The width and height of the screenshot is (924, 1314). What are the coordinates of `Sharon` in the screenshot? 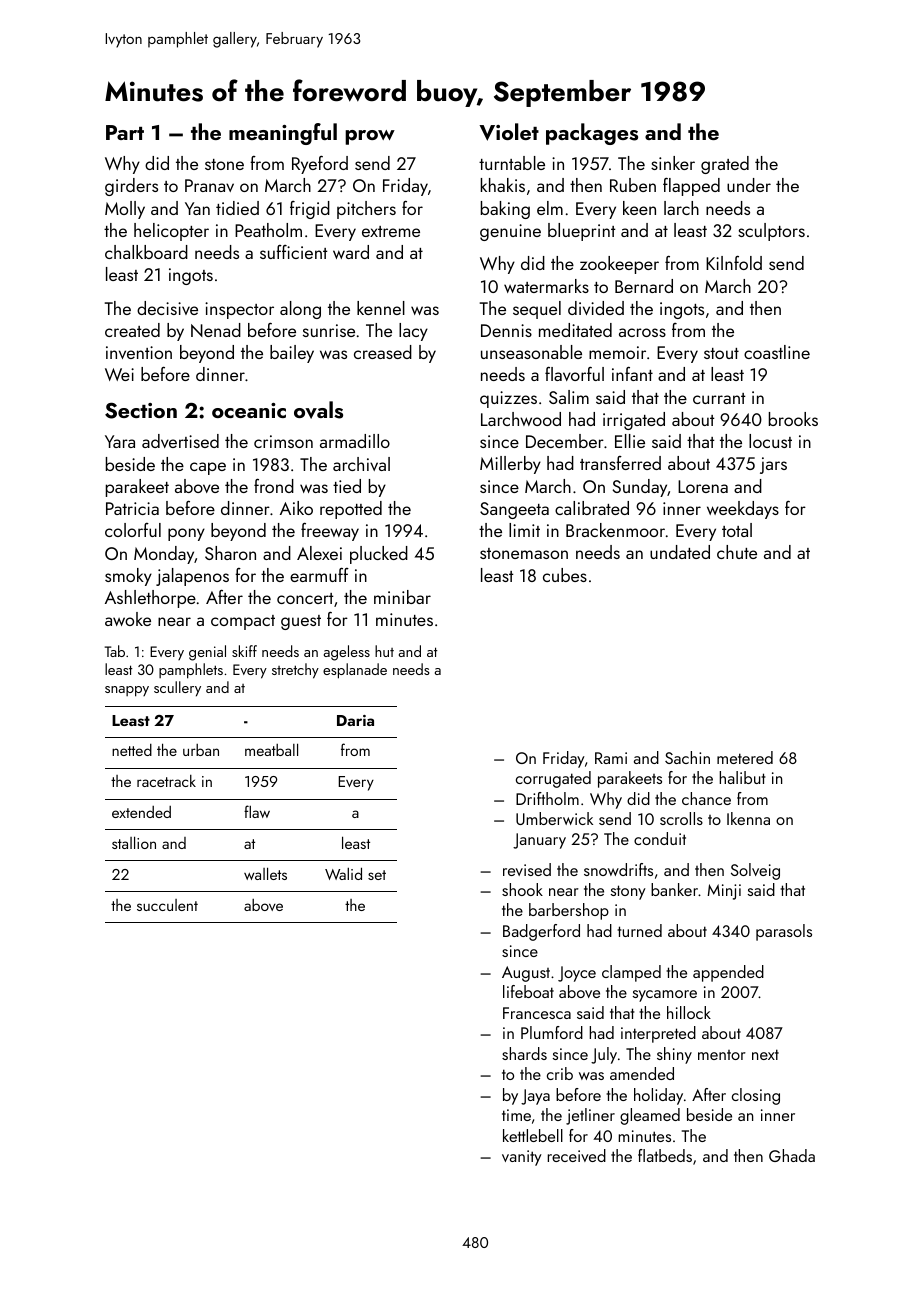 It's located at (230, 553).
